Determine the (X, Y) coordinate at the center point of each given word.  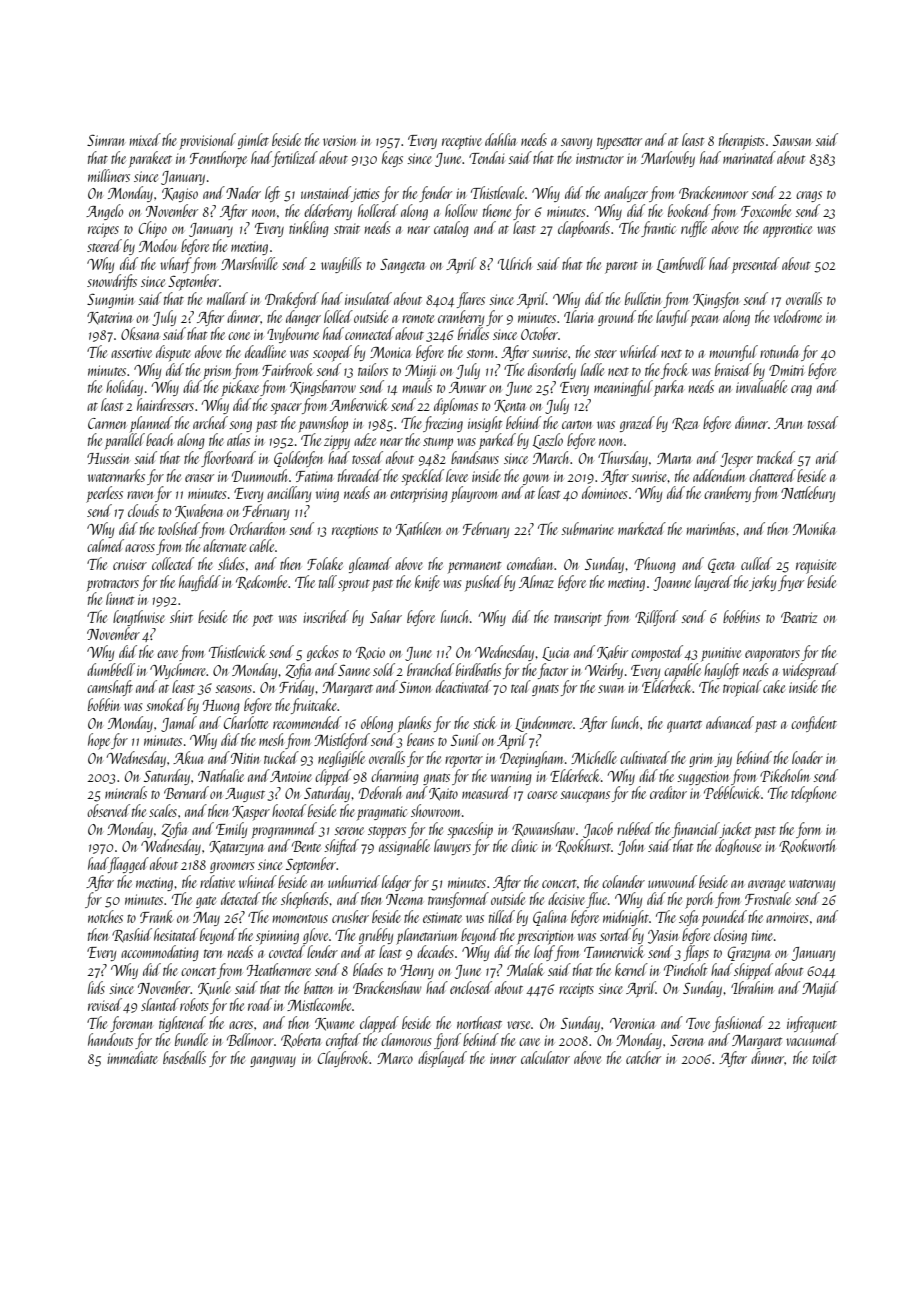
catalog (451, 229)
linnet (120, 598)
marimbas (711, 528)
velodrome (798, 316)
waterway (812, 885)
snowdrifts (112, 282)
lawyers (452, 847)
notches (105, 916)
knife (427, 583)
